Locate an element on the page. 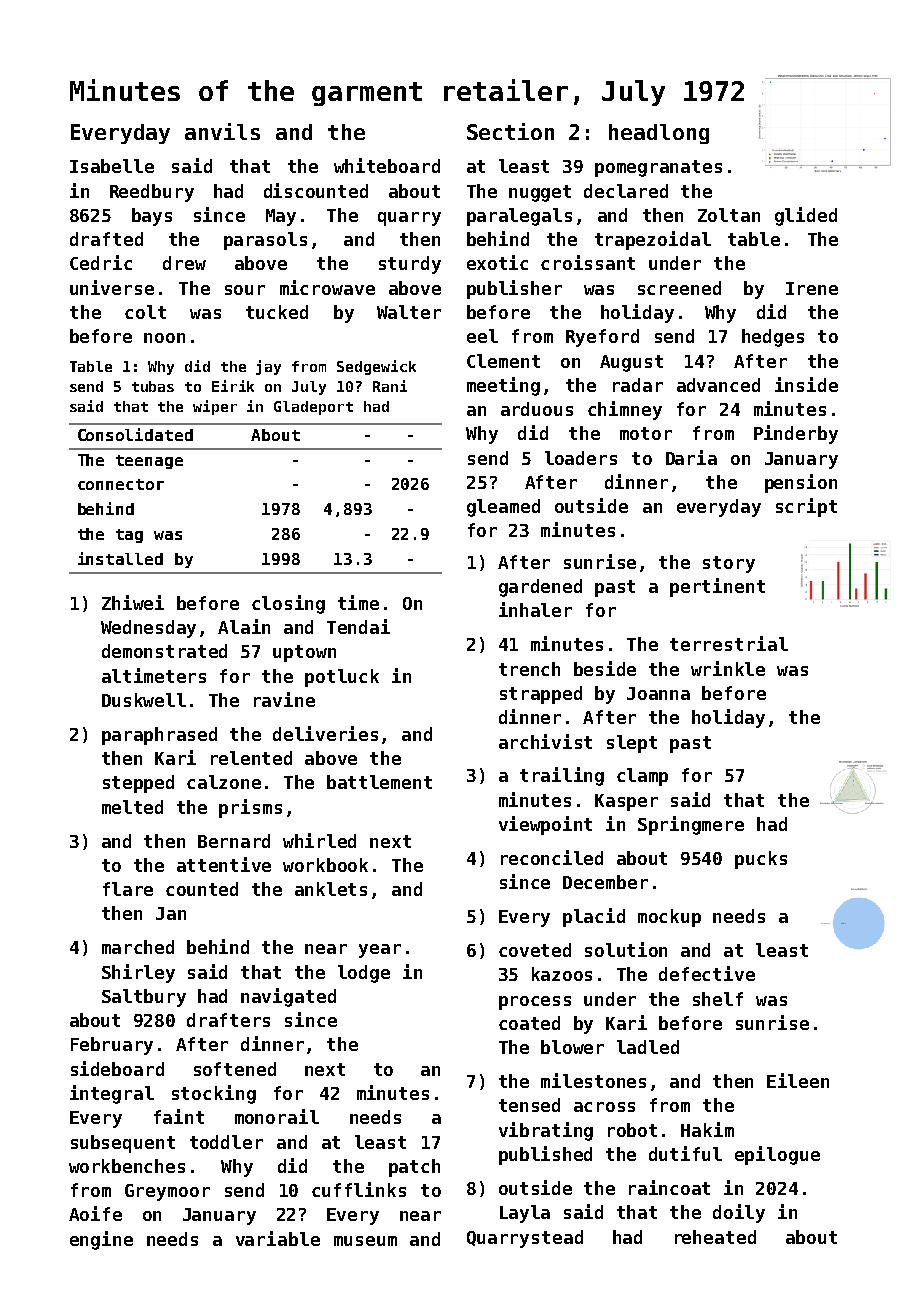 The height and width of the page is (1316, 908). installed is located at coordinates (120, 558).
